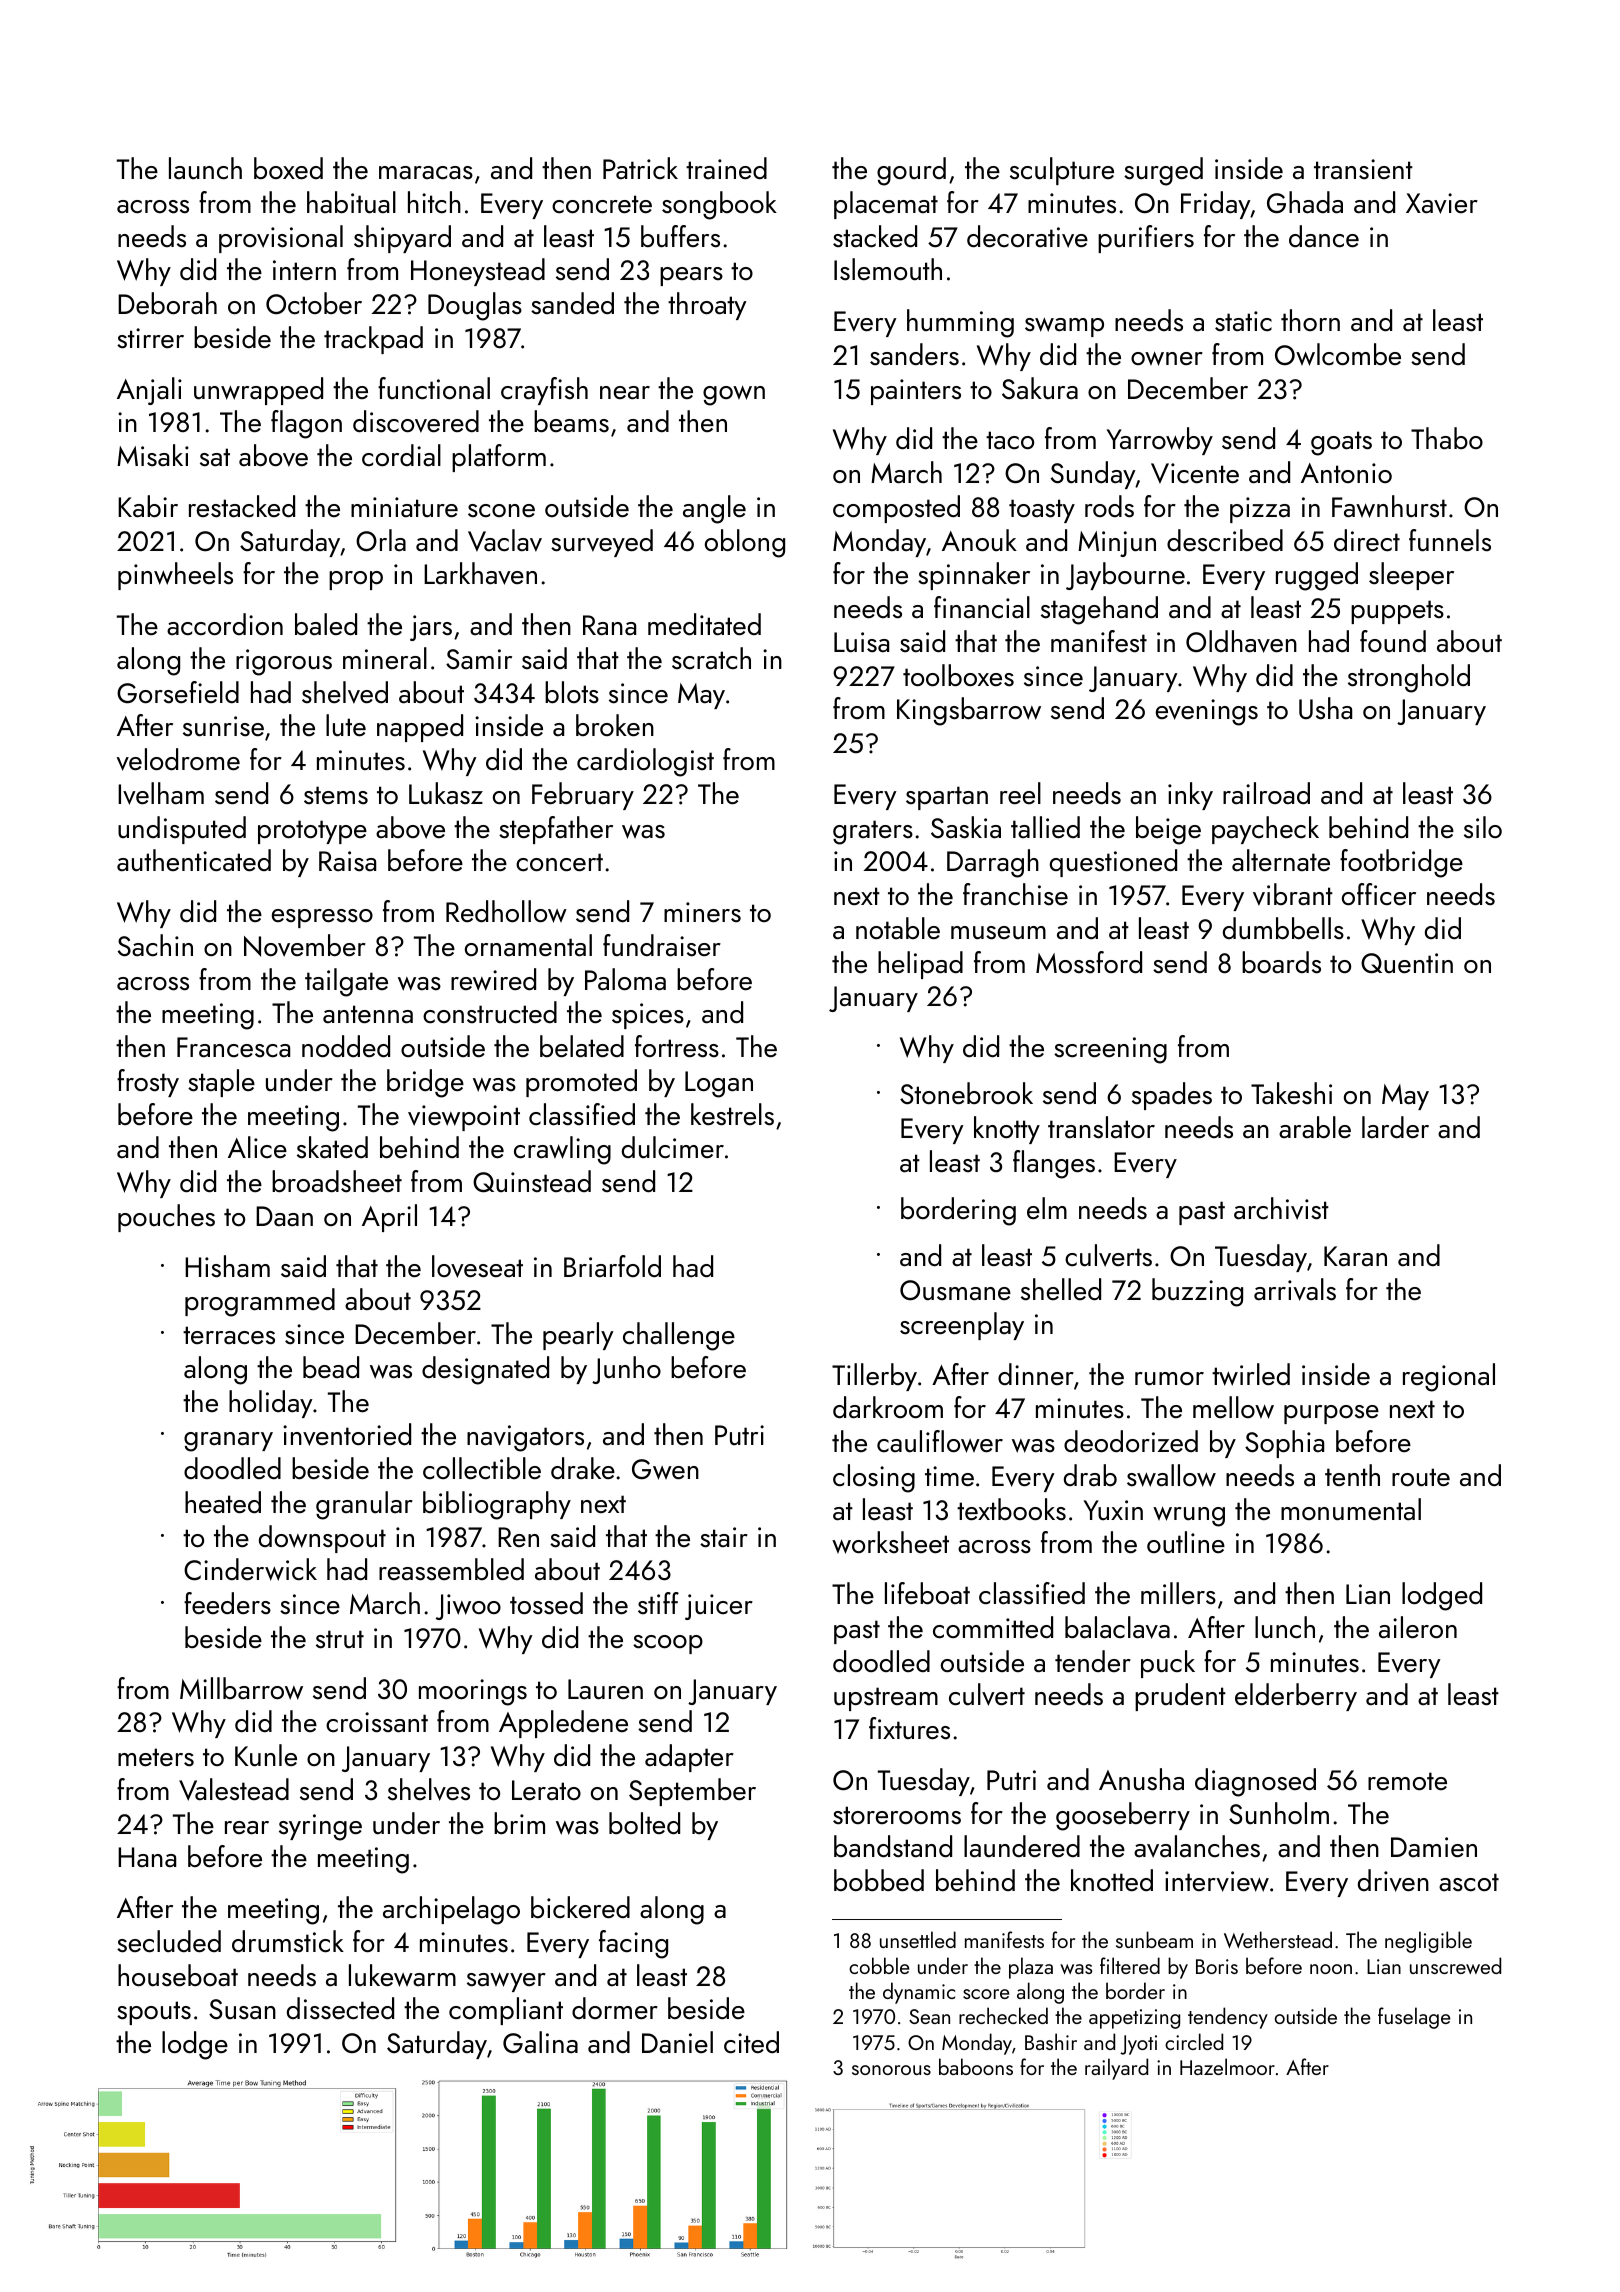 The width and height of the page is (1620, 2292). What do you see at coordinates (1355, 1256) in the page?
I see `Karan` at bounding box center [1355, 1256].
